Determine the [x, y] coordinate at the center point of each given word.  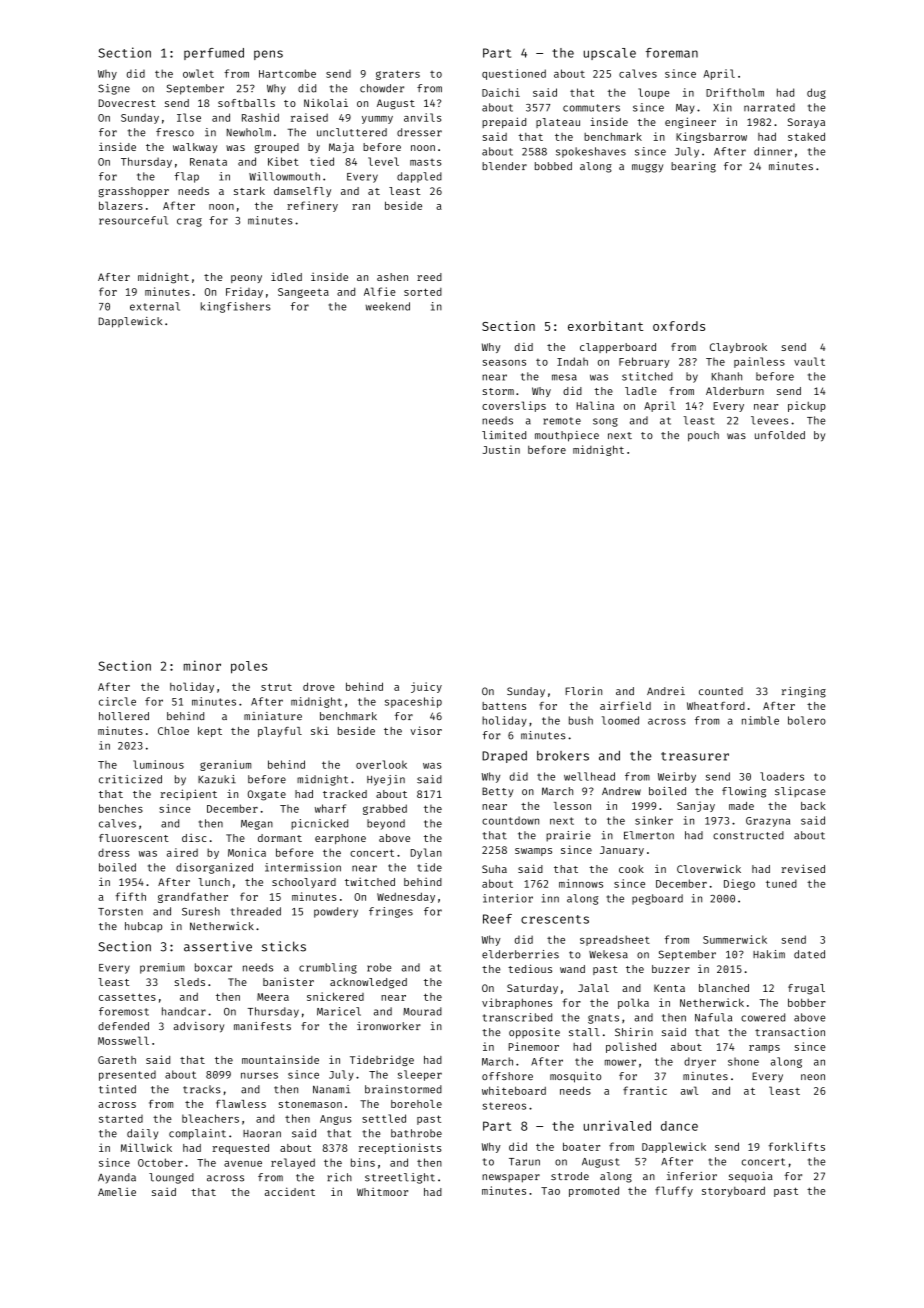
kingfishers [236, 307]
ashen [392, 277]
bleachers [210, 1118]
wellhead [589, 776]
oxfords [679, 326]
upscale [610, 54]
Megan [257, 825]
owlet [198, 73]
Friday [244, 292]
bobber [807, 1002]
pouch [703, 436]
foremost [124, 1011]
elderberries [520, 954]
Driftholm [735, 92]
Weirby [677, 777]
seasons [504, 363]
